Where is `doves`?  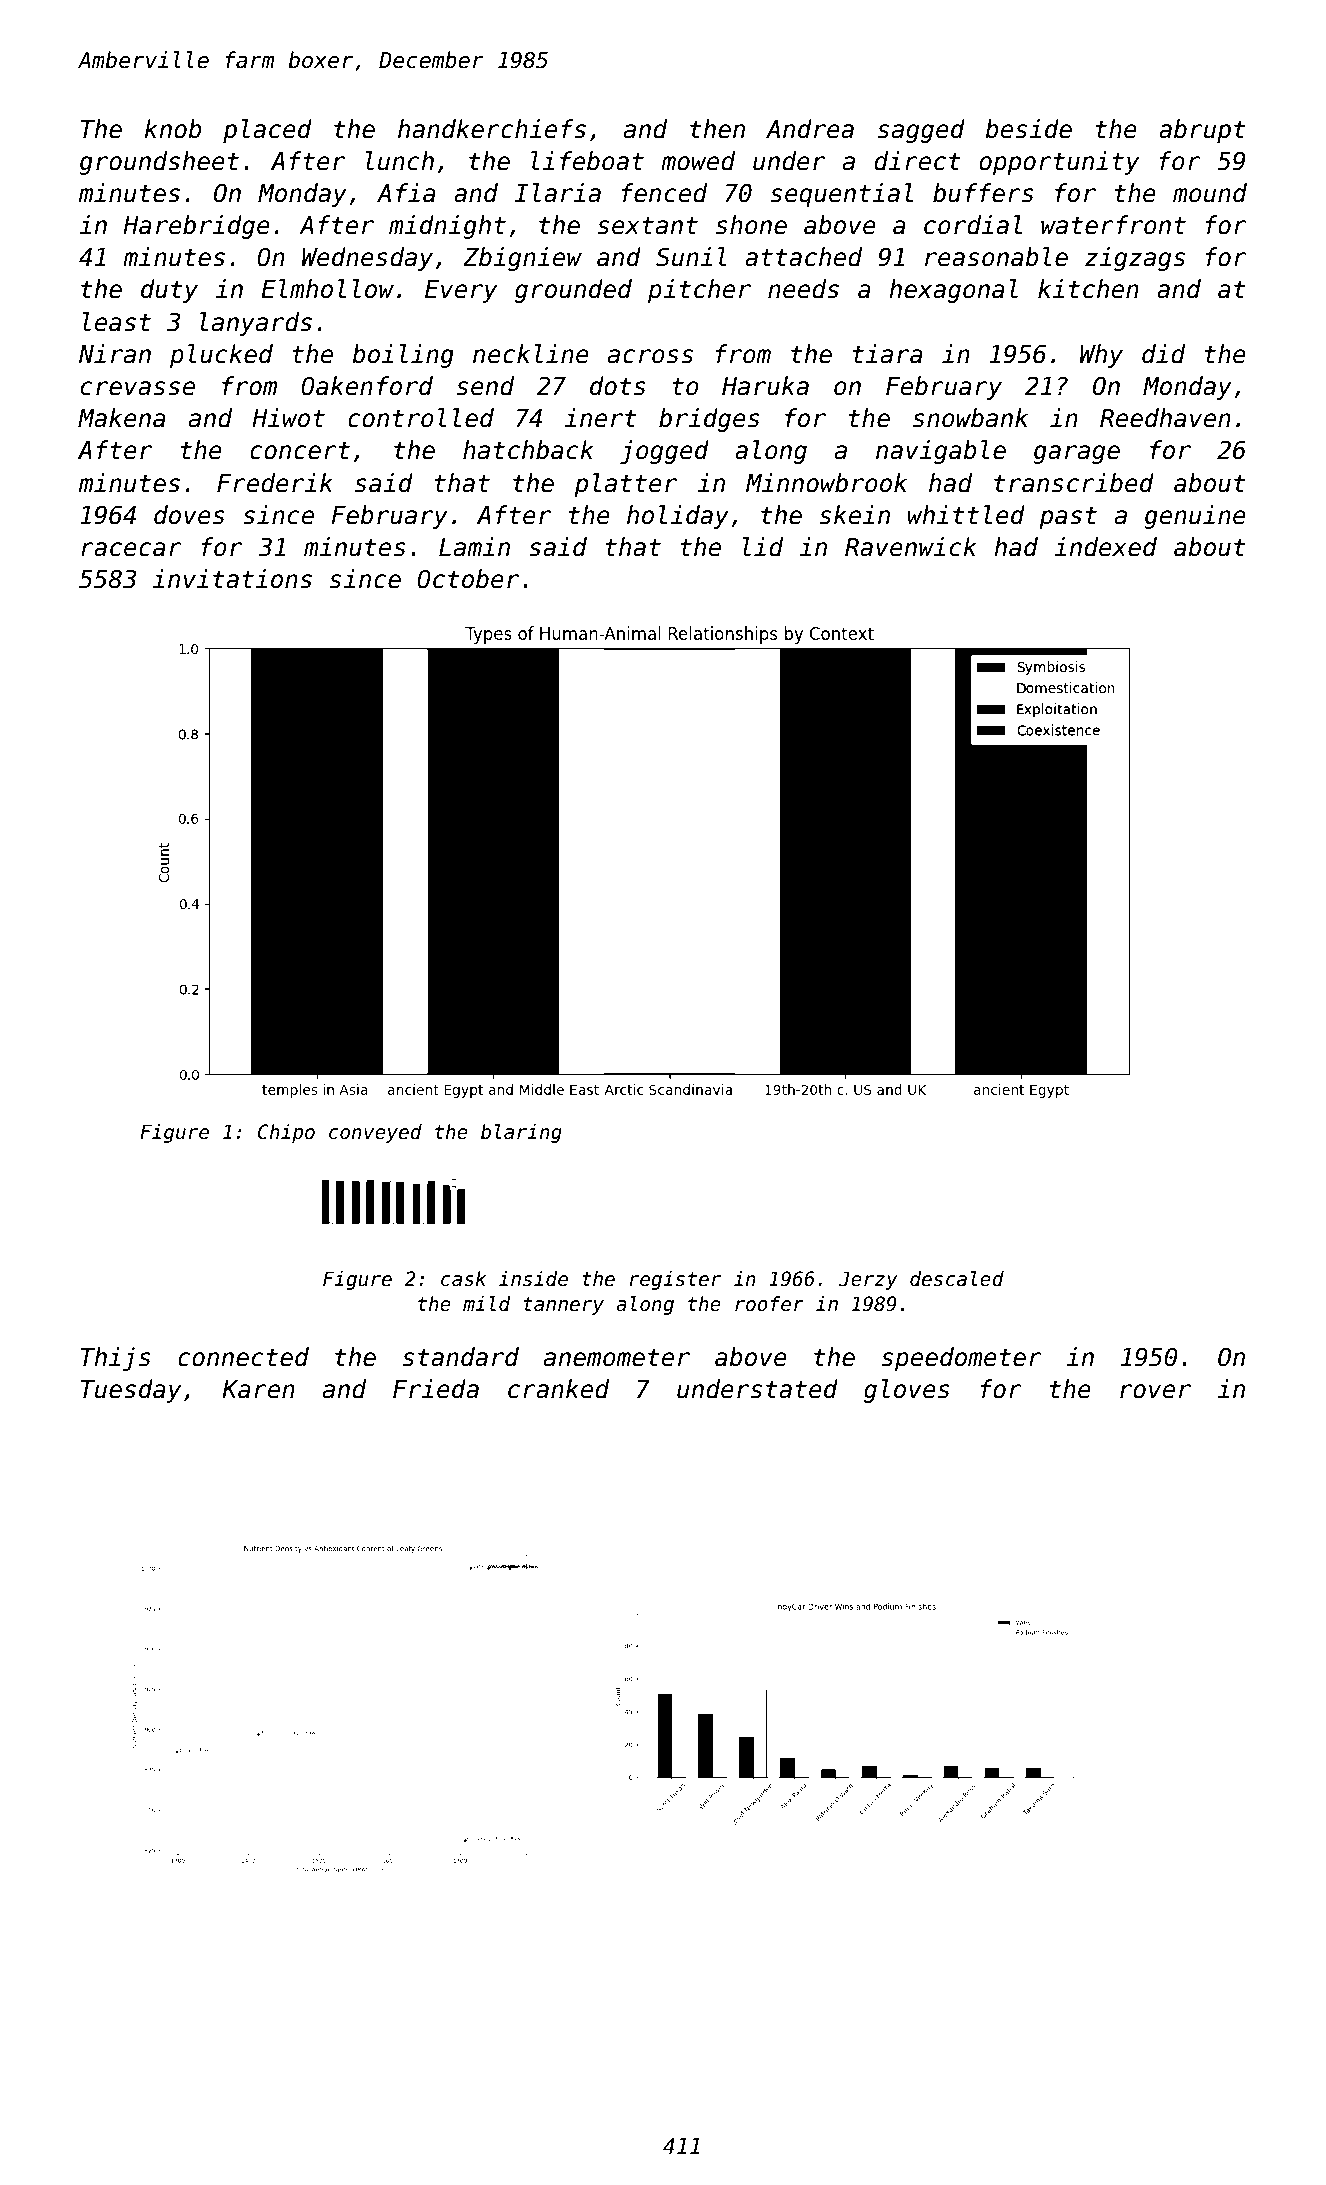 doves is located at coordinates (189, 515).
